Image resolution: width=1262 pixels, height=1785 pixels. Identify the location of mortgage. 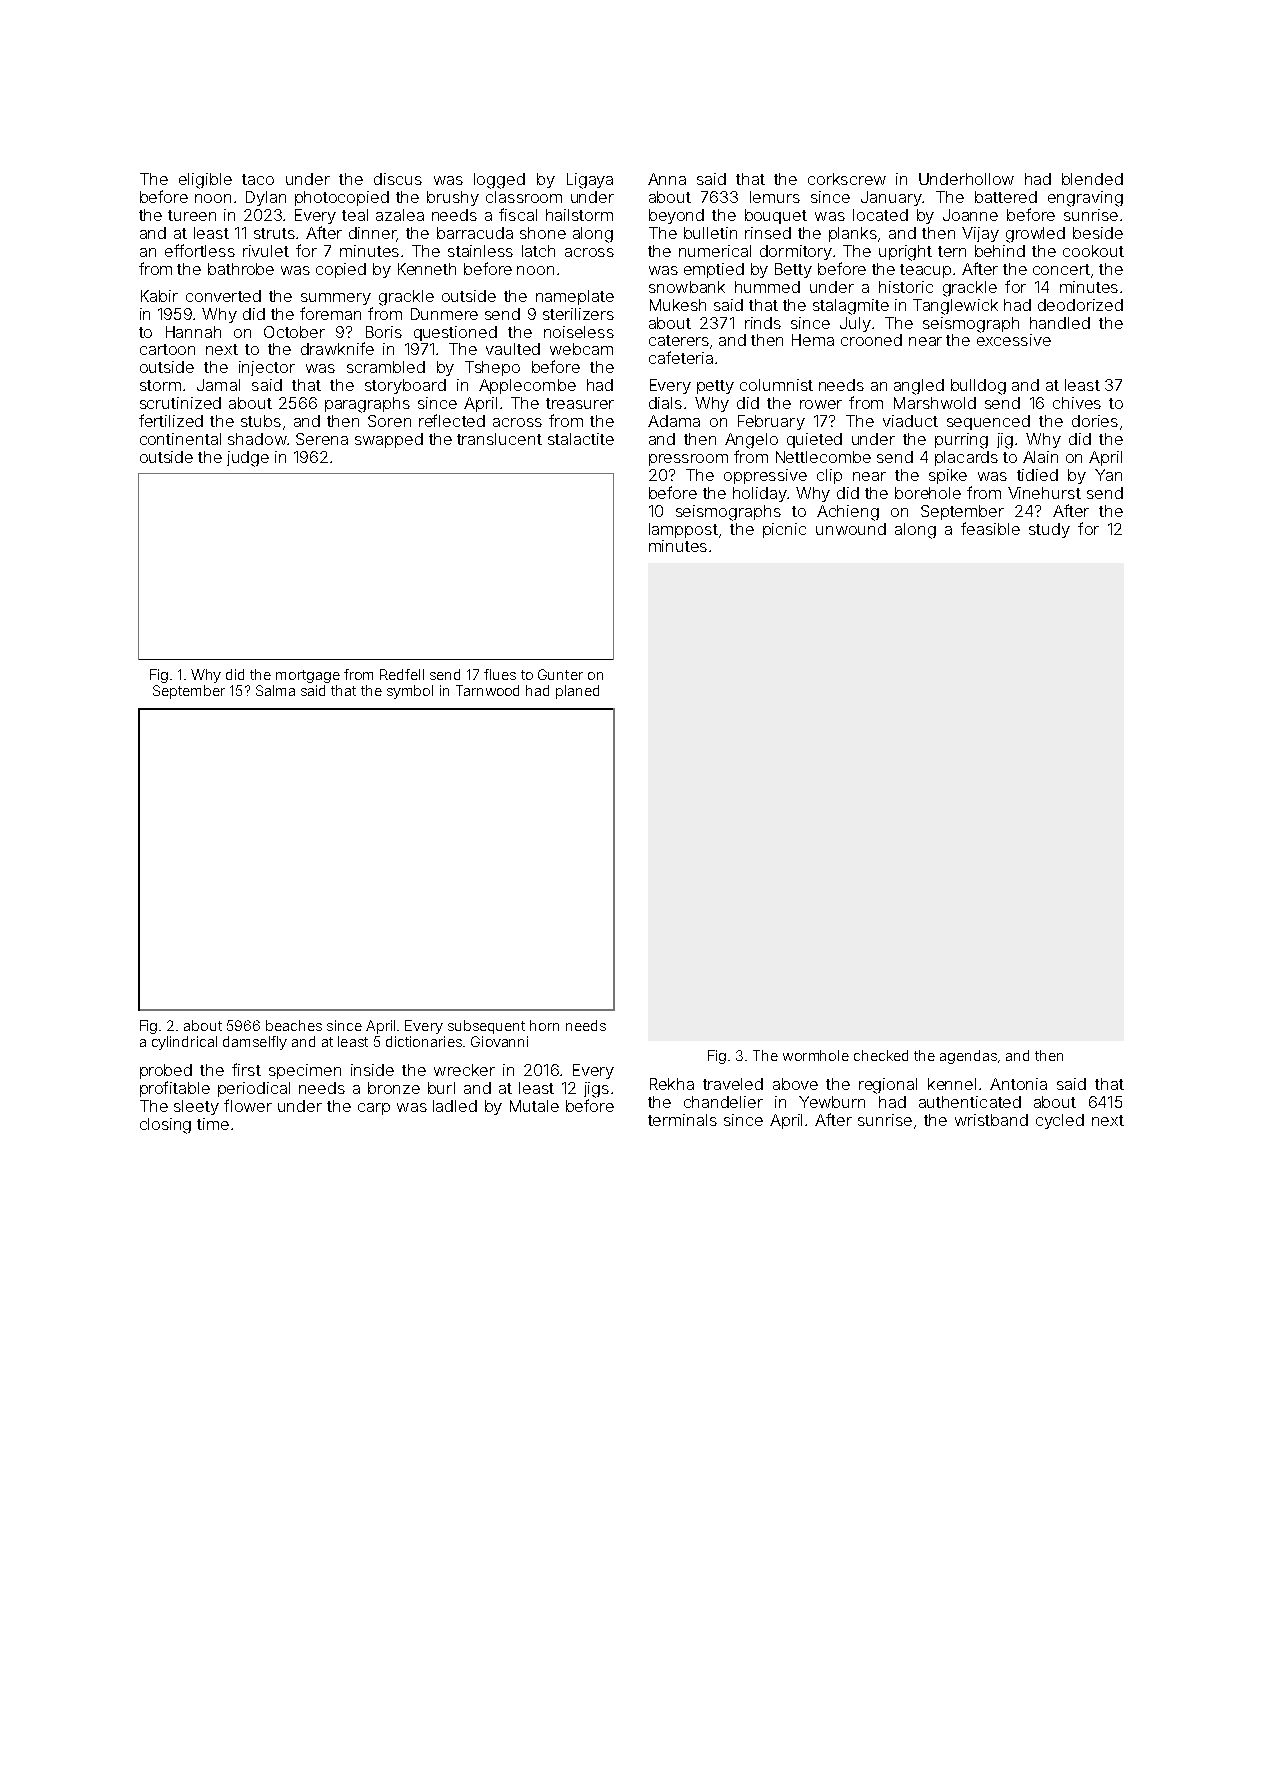
(308, 676).
